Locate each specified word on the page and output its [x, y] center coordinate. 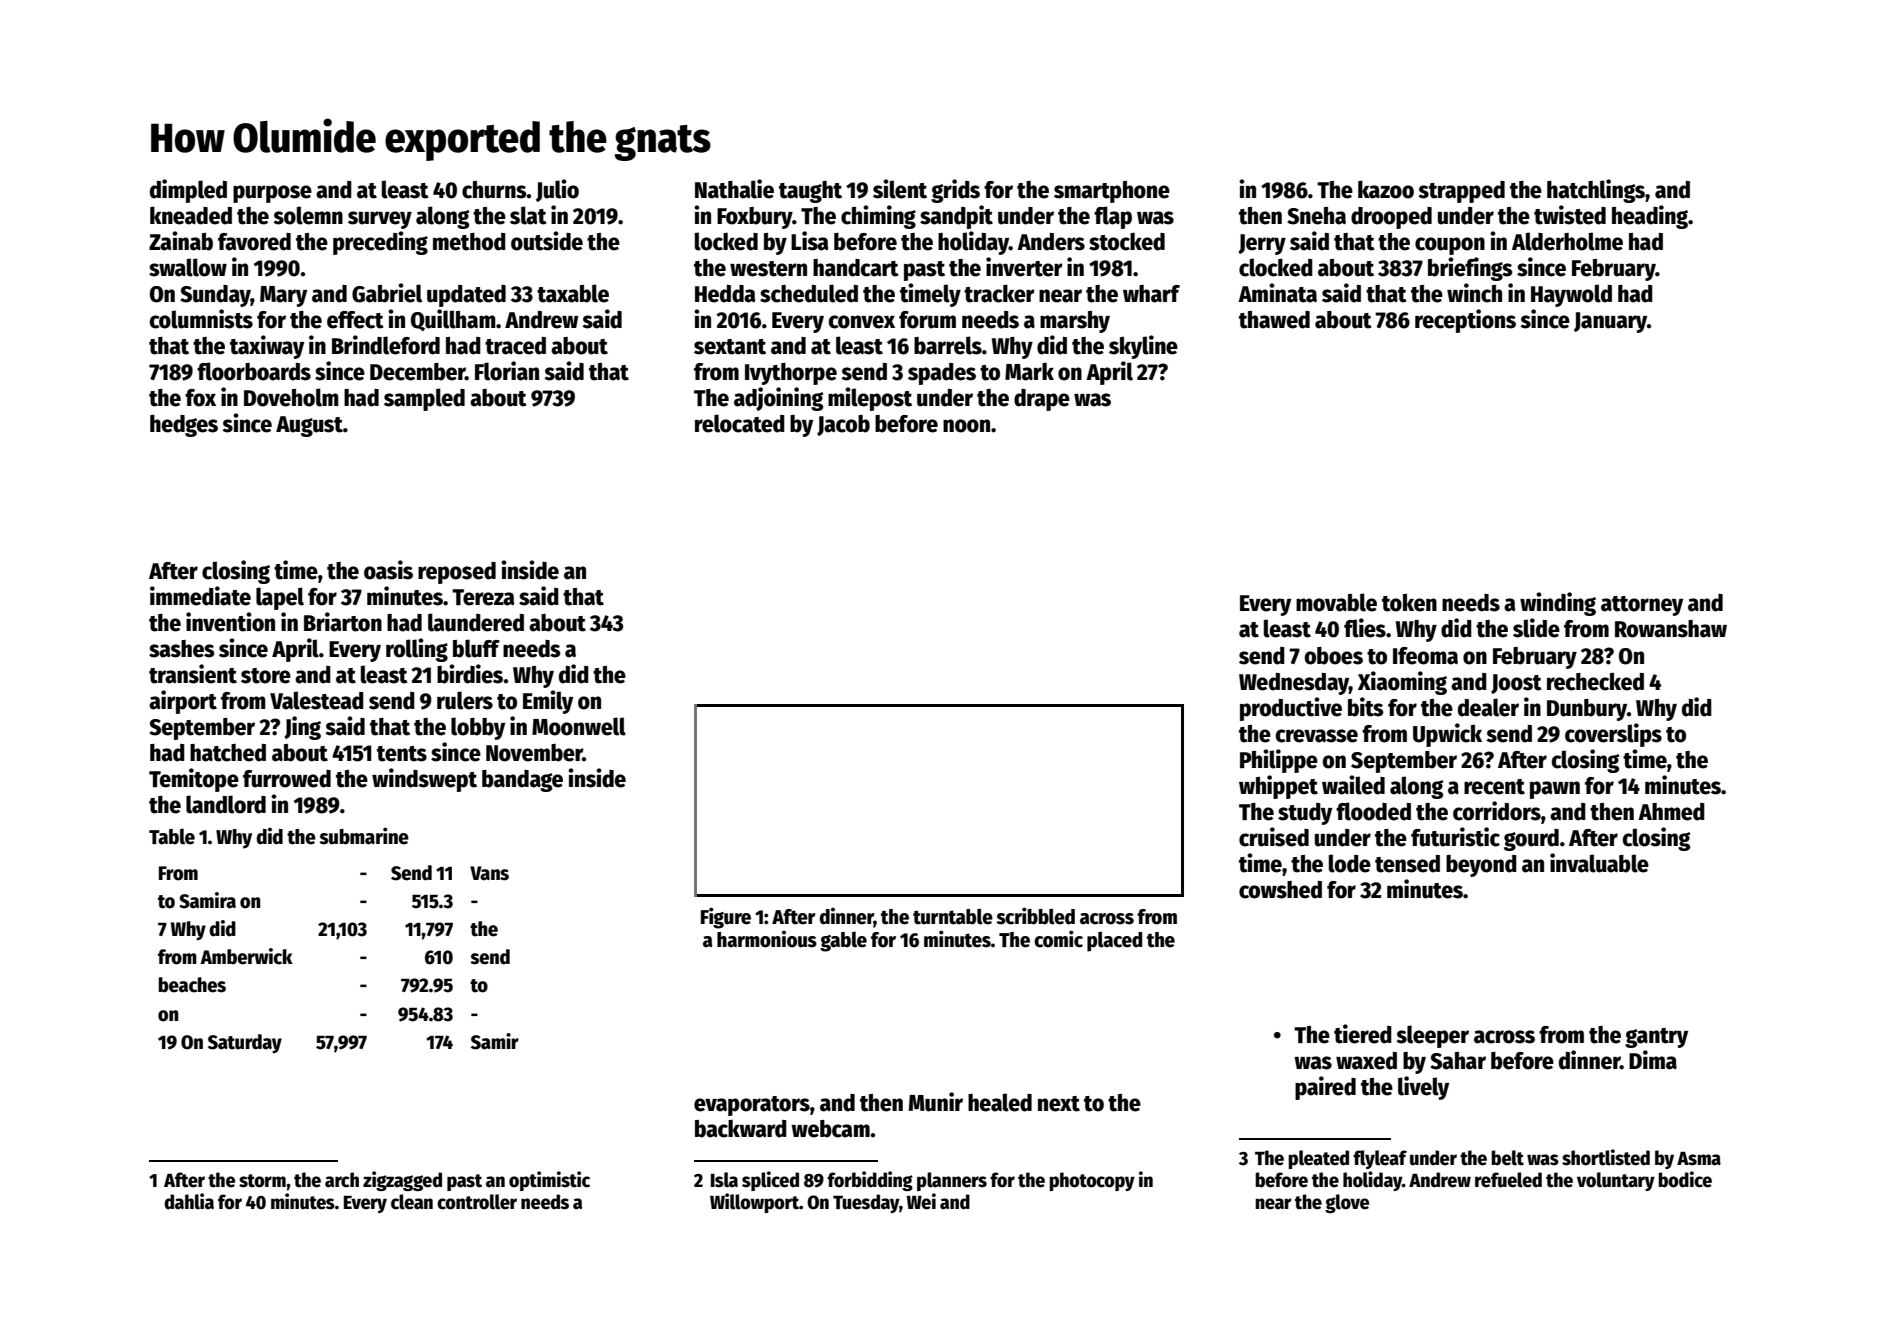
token [1409, 602]
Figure [726, 918]
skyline [1143, 347]
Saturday [245, 1044]
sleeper [1432, 1036]
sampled [424, 399]
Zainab [181, 241]
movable [1336, 602]
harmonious [767, 939]
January [1610, 322]
